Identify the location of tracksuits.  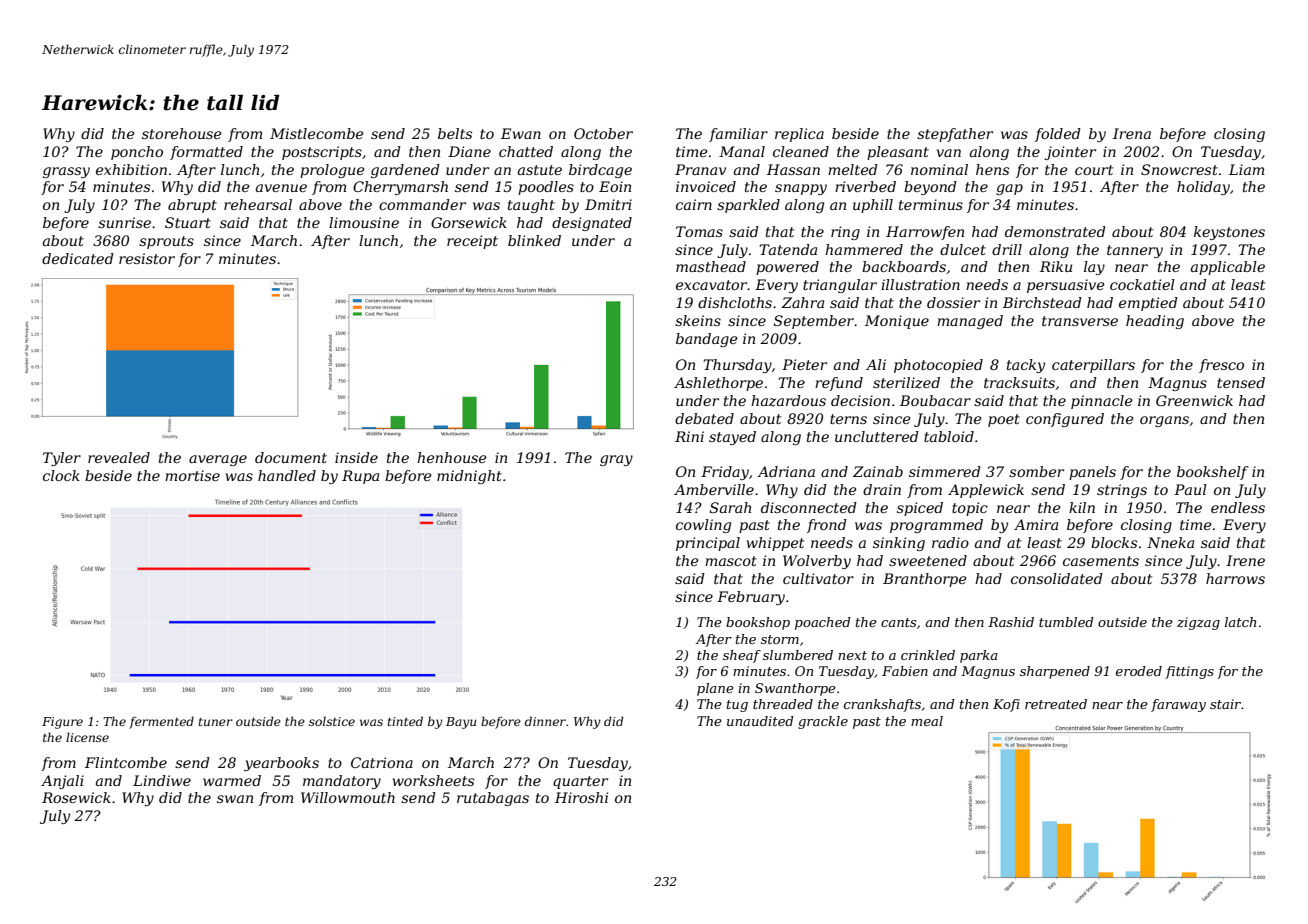
(1019, 382).
